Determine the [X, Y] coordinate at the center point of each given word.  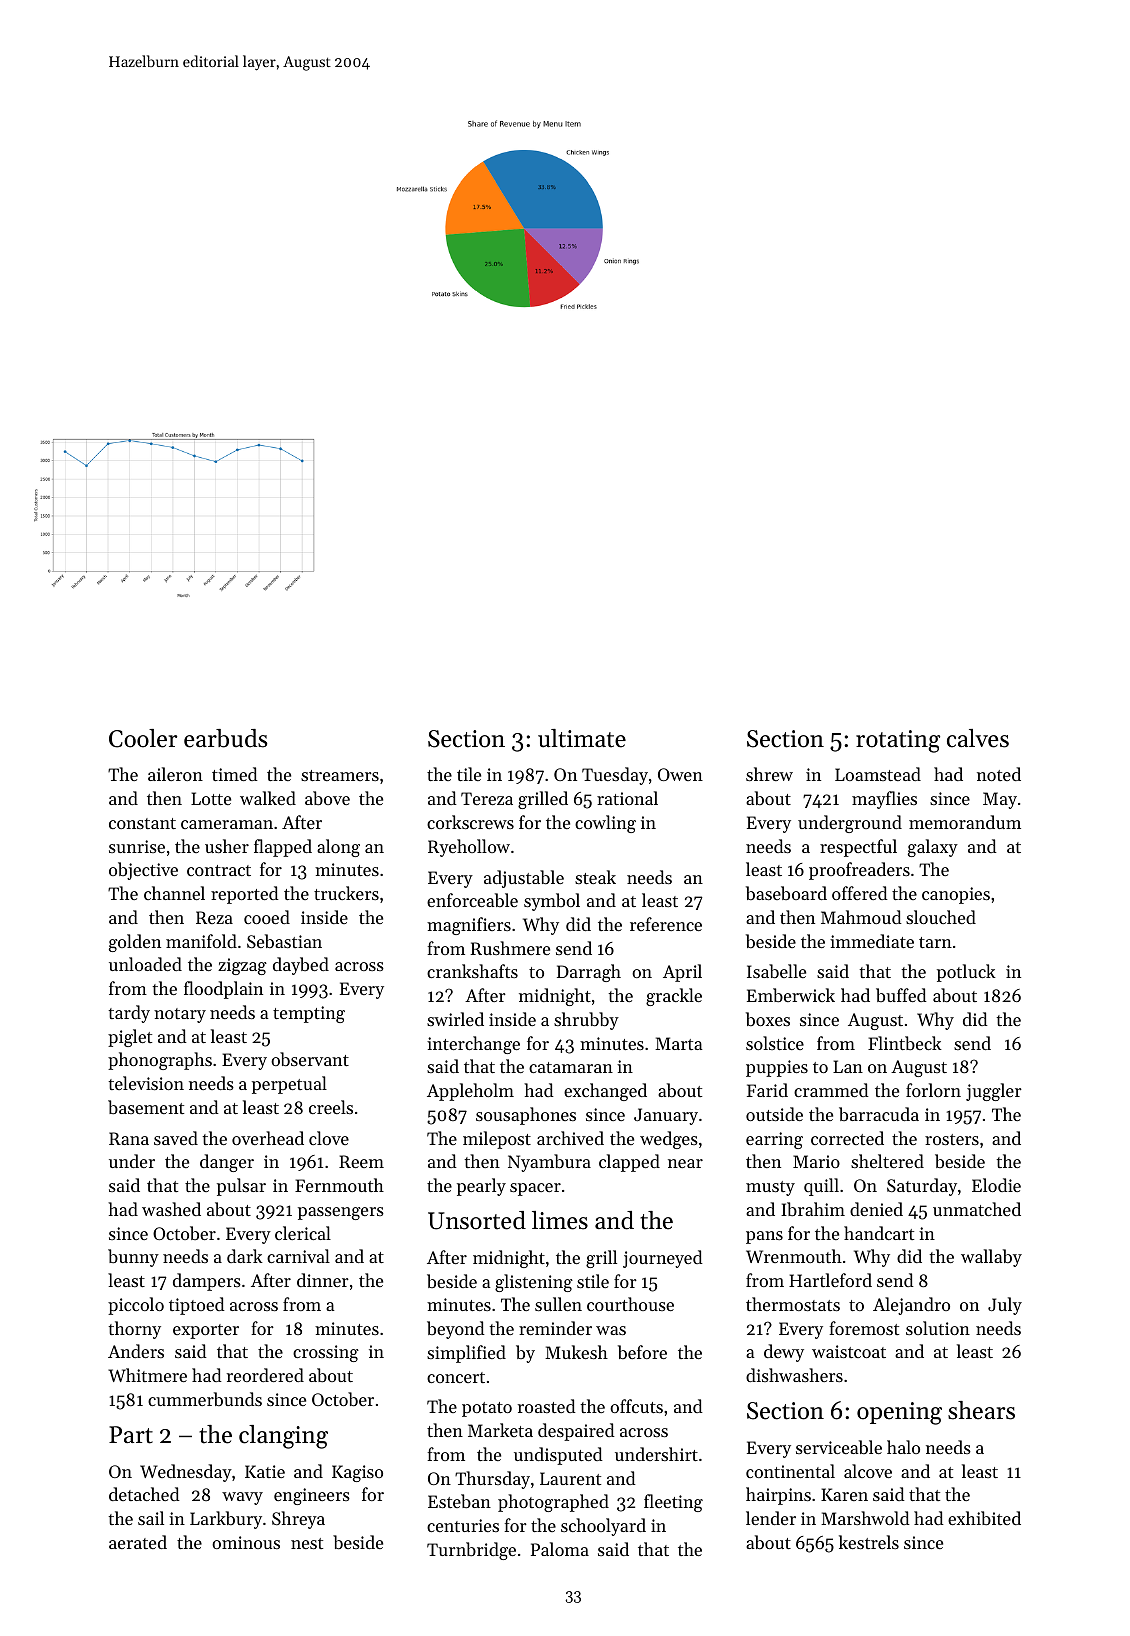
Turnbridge [471, 1551]
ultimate [582, 738]
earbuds [225, 738]
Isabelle [776, 971]
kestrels [869, 1542]
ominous [246, 1542]
